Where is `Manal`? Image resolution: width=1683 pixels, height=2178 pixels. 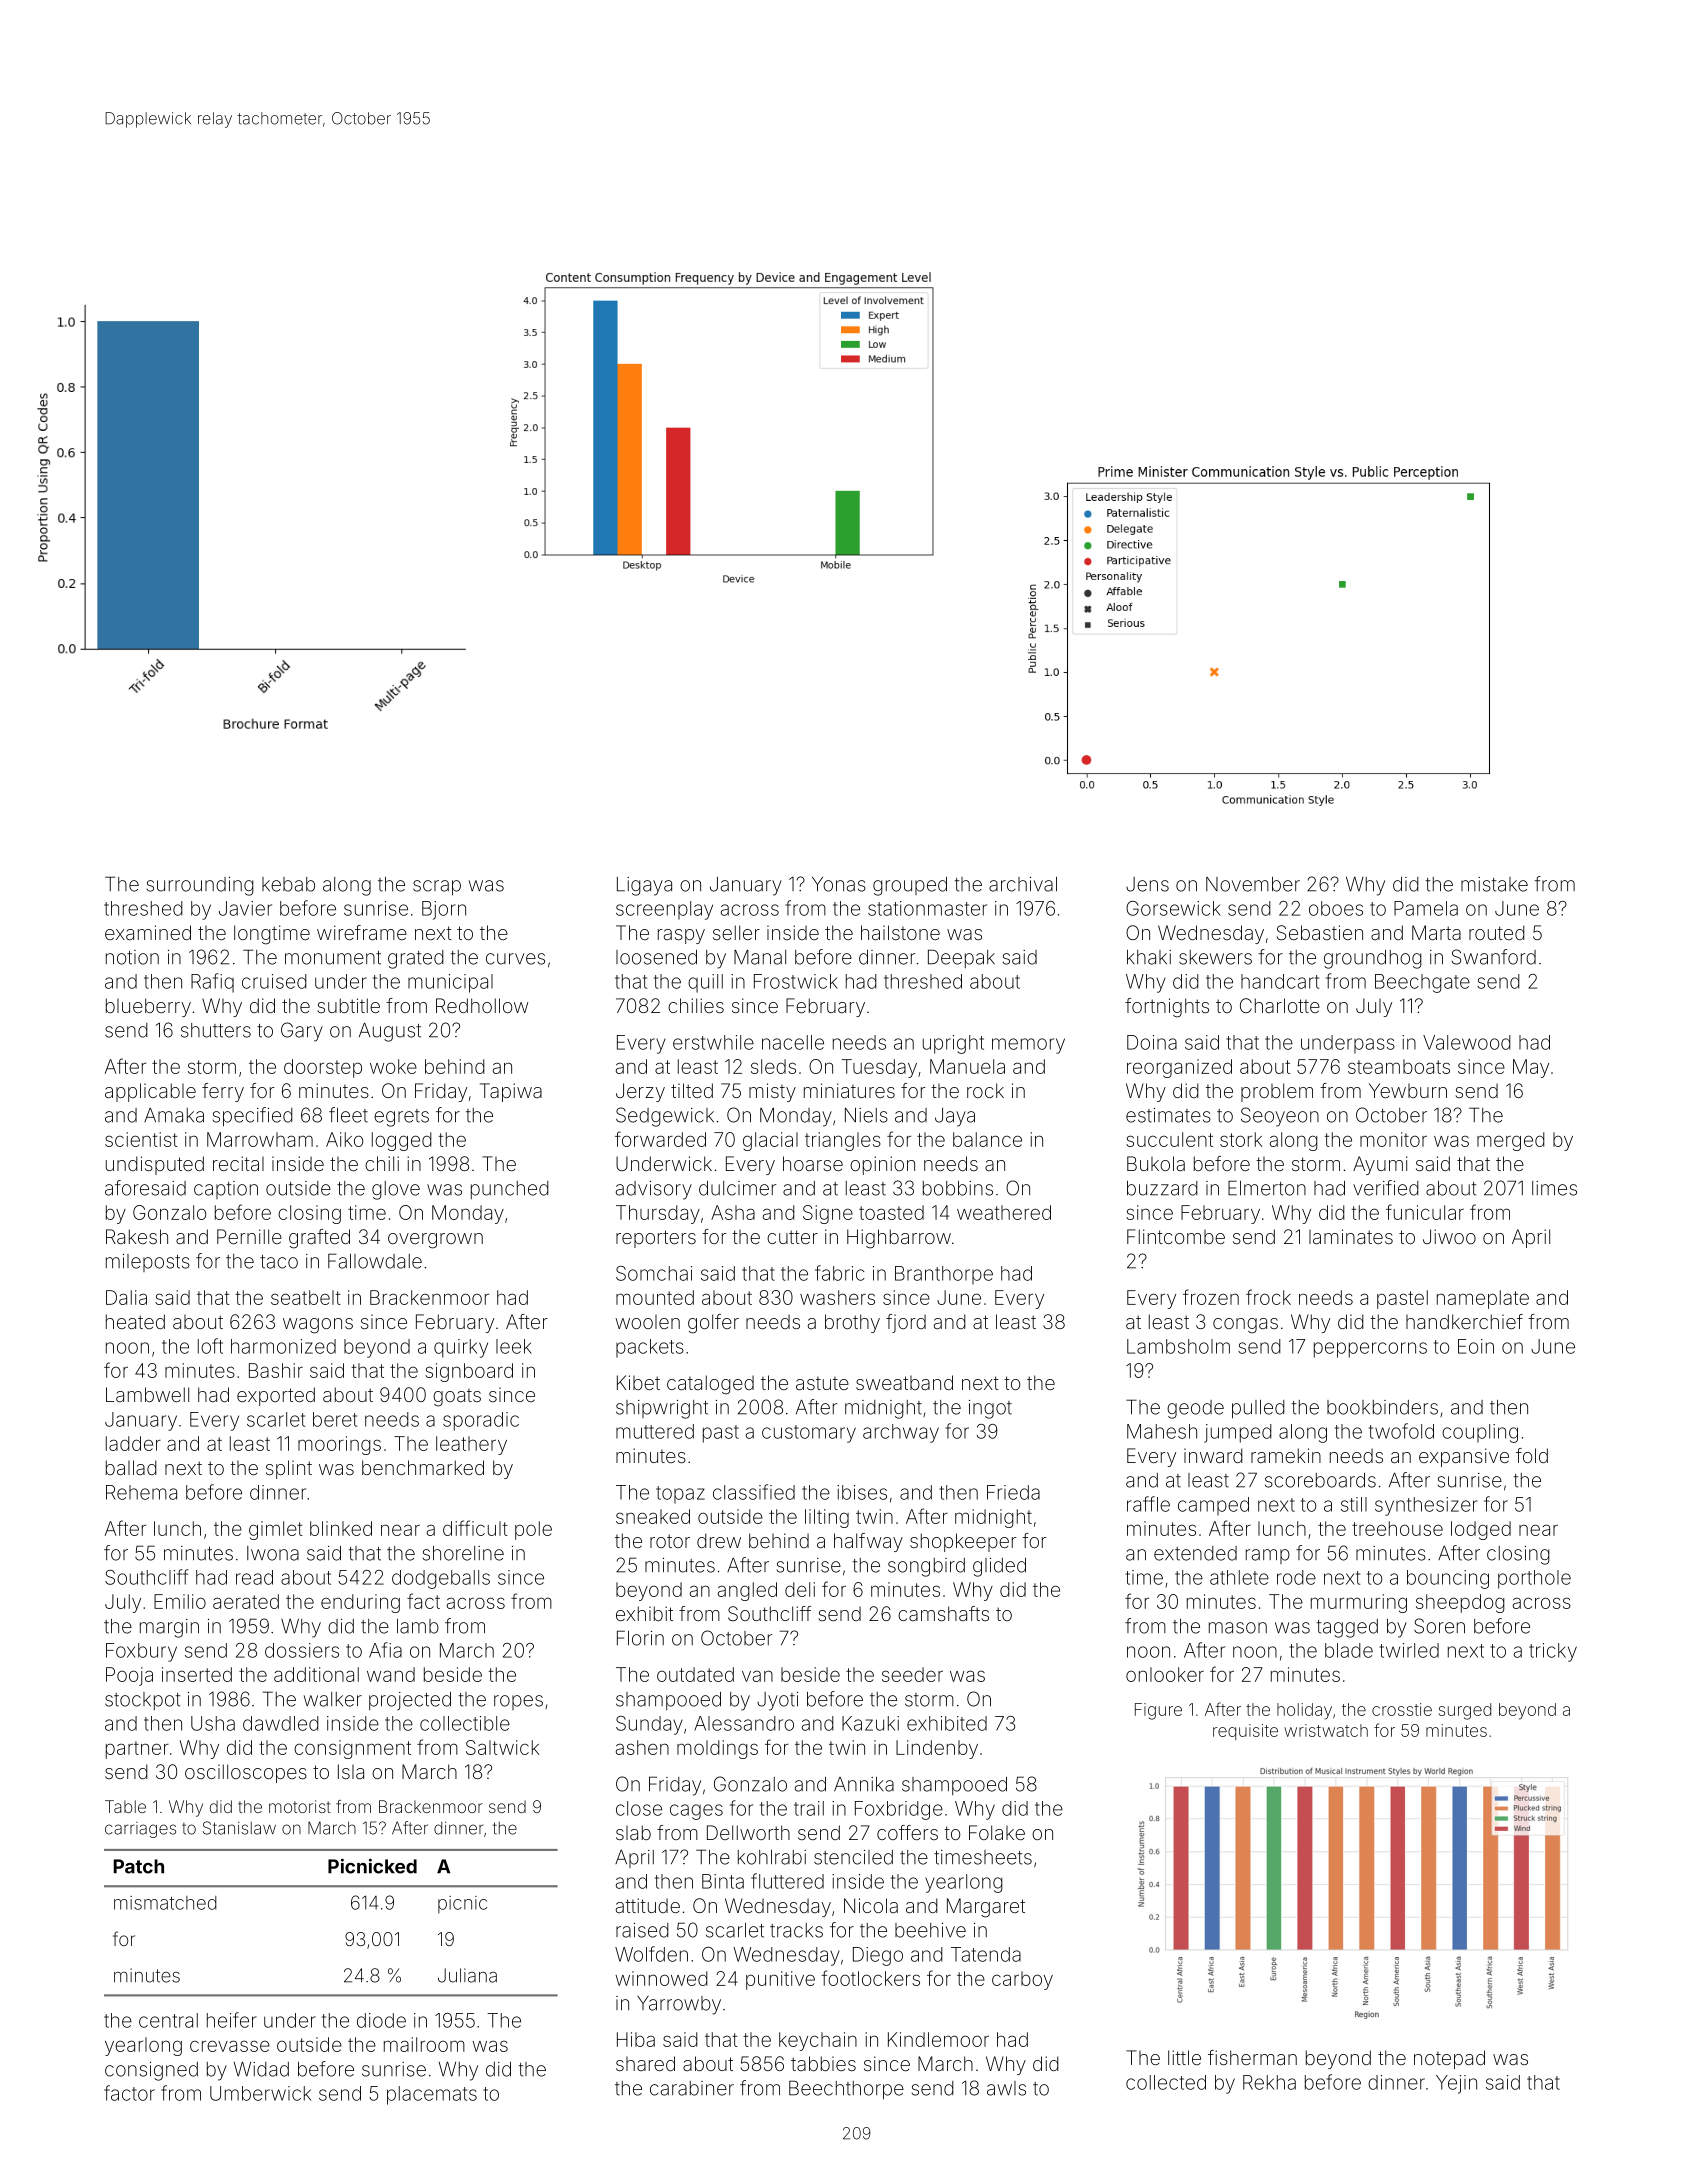
Manal is located at coordinates (760, 957).
